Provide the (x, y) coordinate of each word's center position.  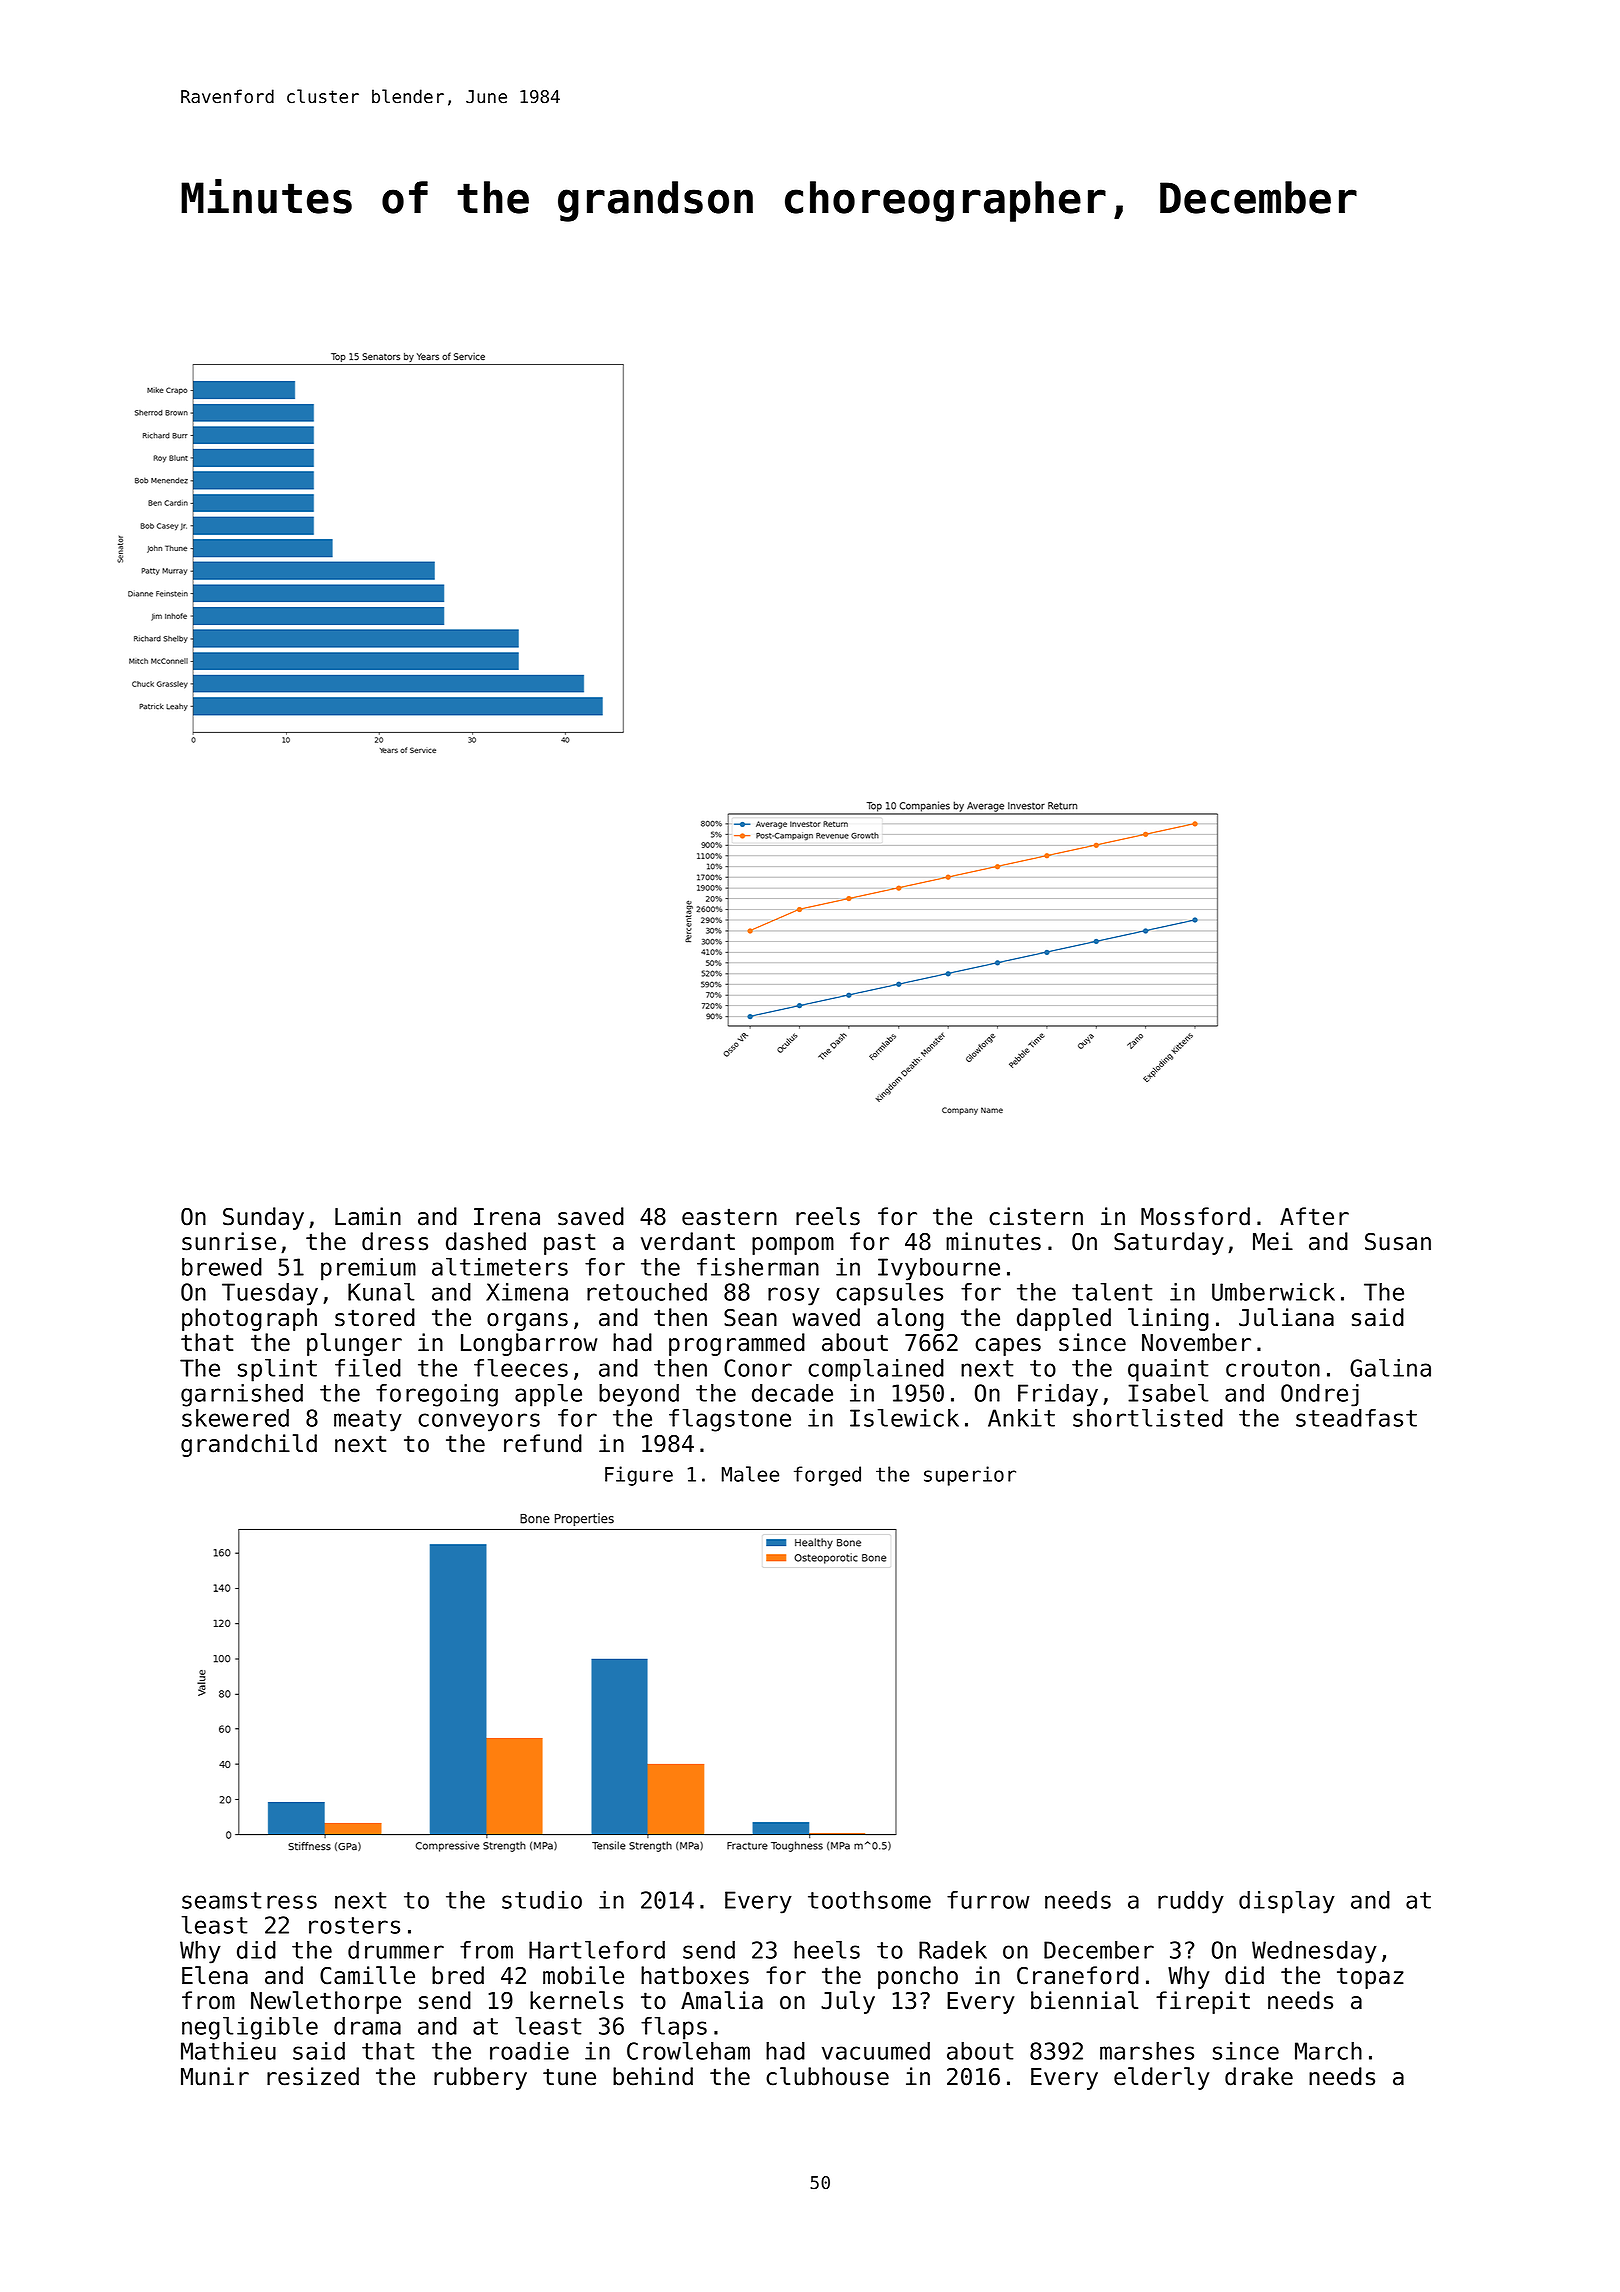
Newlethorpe (326, 2002)
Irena (507, 1217)
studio (542, 1900)
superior (970, 1476)
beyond (639, 1395)
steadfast (1356, 1418)
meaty (368, 1421)
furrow (988, 1900)
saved (591, 1216)
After (1314, 1216)
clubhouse (827, 2076)
